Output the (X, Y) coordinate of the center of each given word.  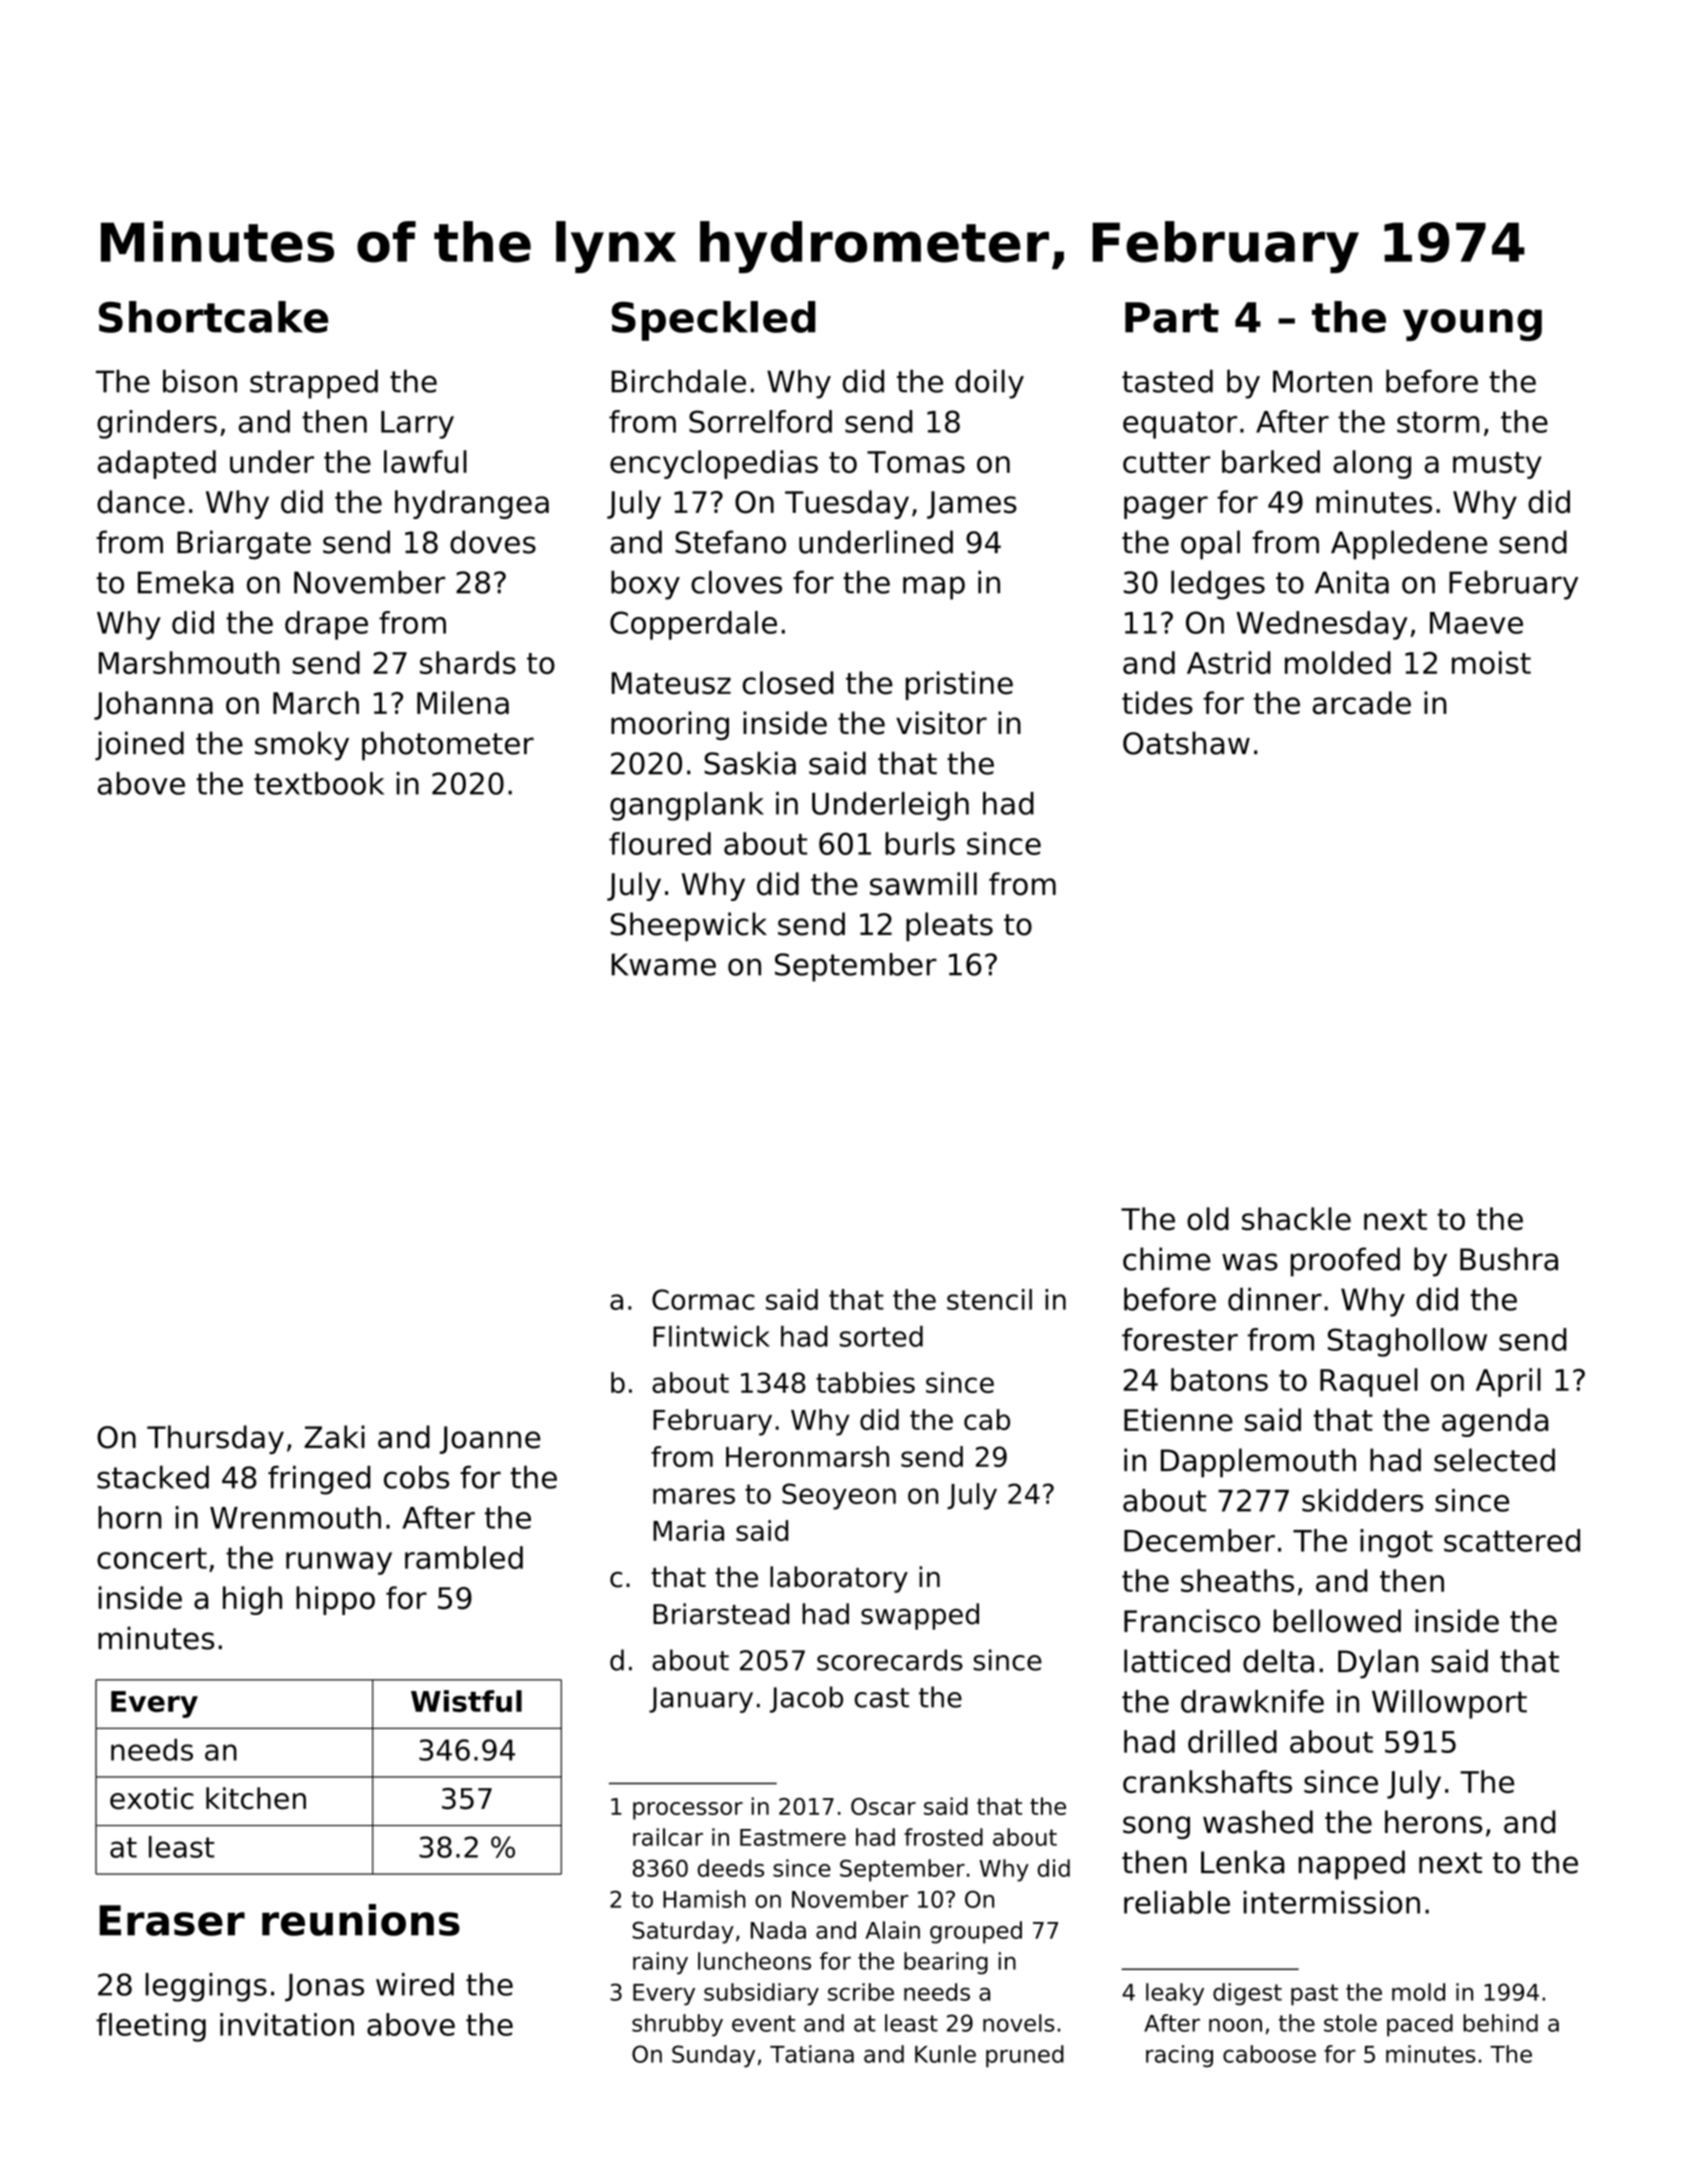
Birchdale (678, 381)
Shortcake (213, 317)
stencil (989, 1299)
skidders (1362, 1500)
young (1472, 325)
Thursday (215, 1439)
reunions (361, 1920)
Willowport (1449, 1704)
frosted (943, 1837)
